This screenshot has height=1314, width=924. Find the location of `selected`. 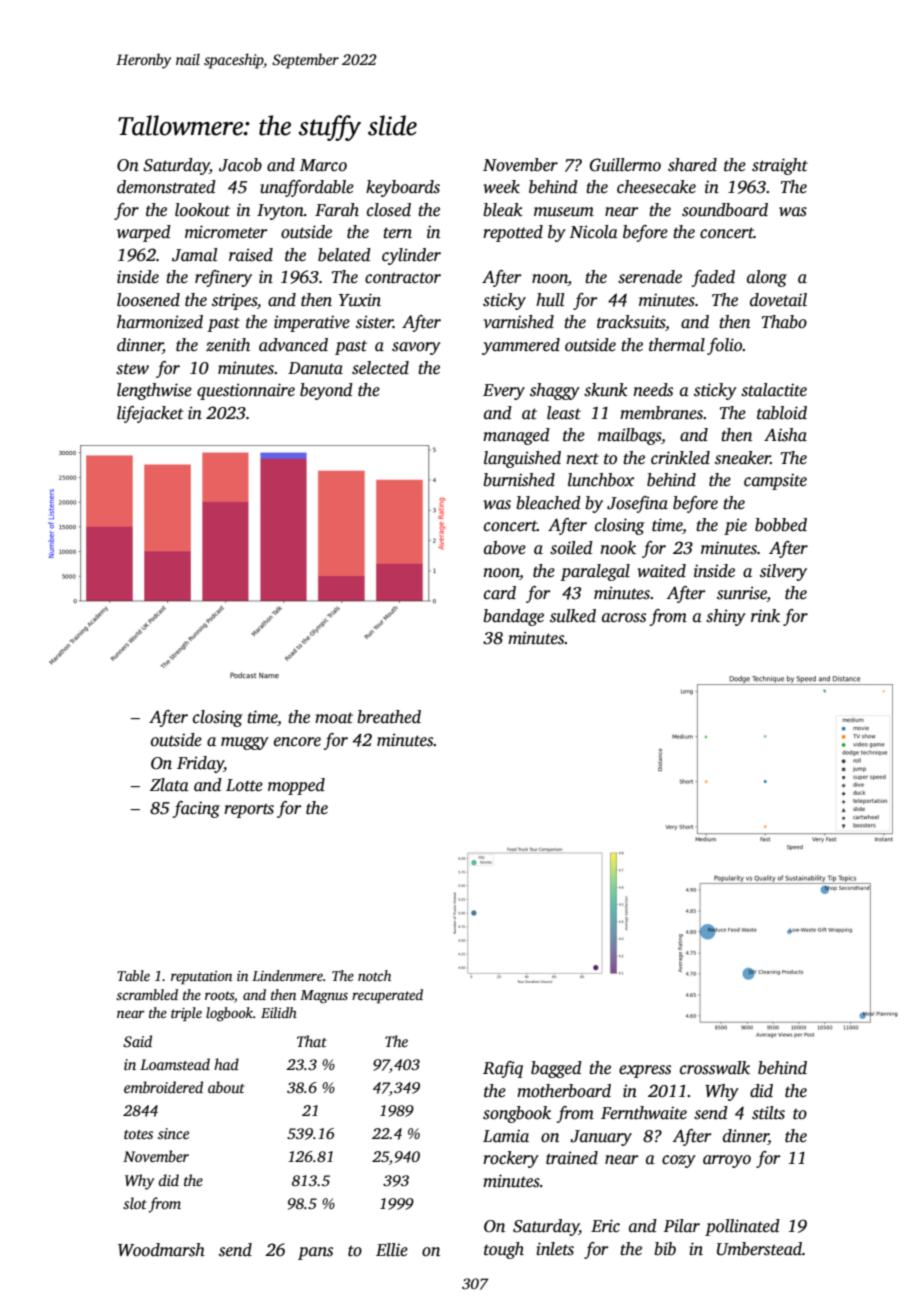

selected is located at coordinates (380, 368).
